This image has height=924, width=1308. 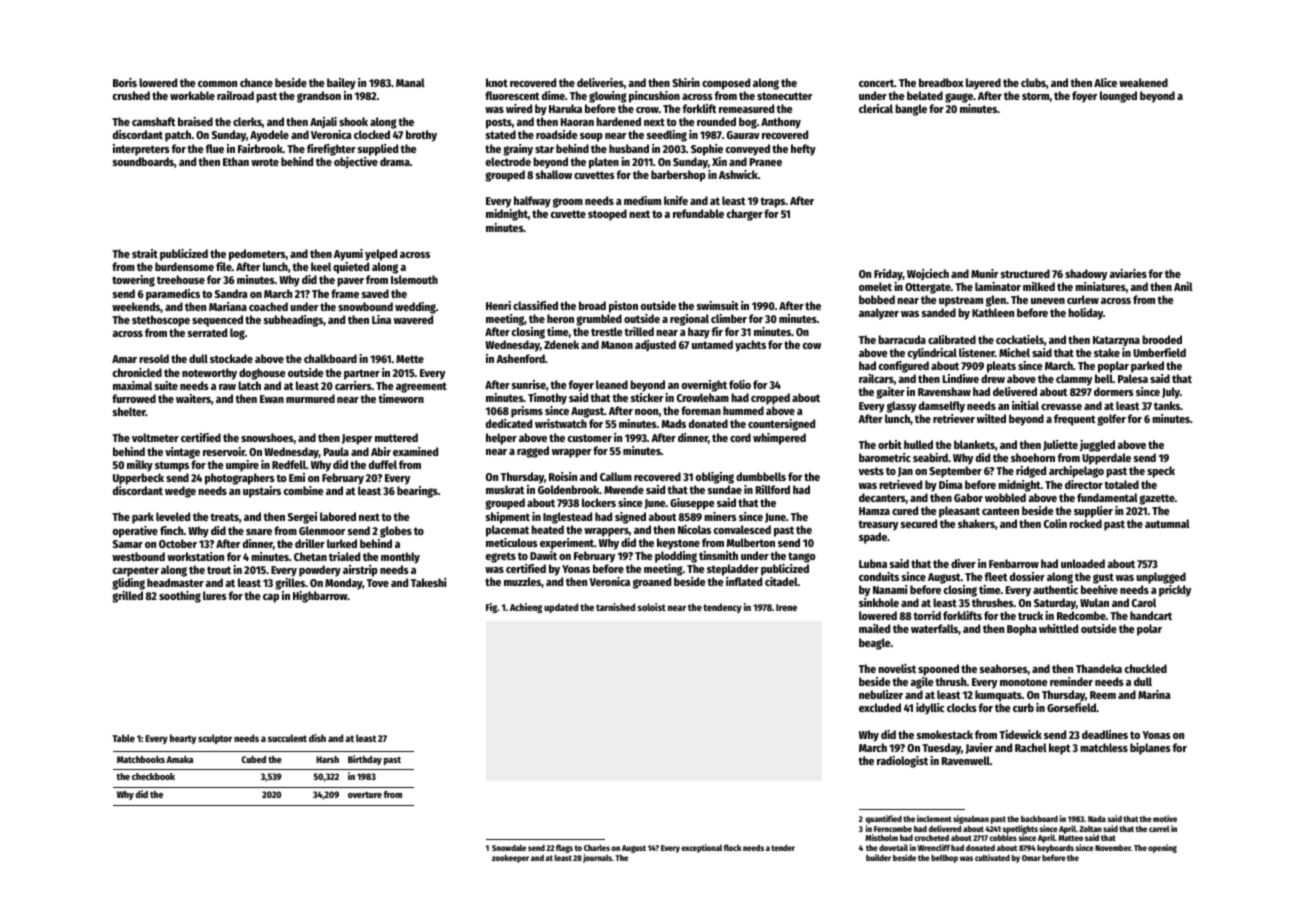 I want to click on plodding, so click(x=676, y=557).
